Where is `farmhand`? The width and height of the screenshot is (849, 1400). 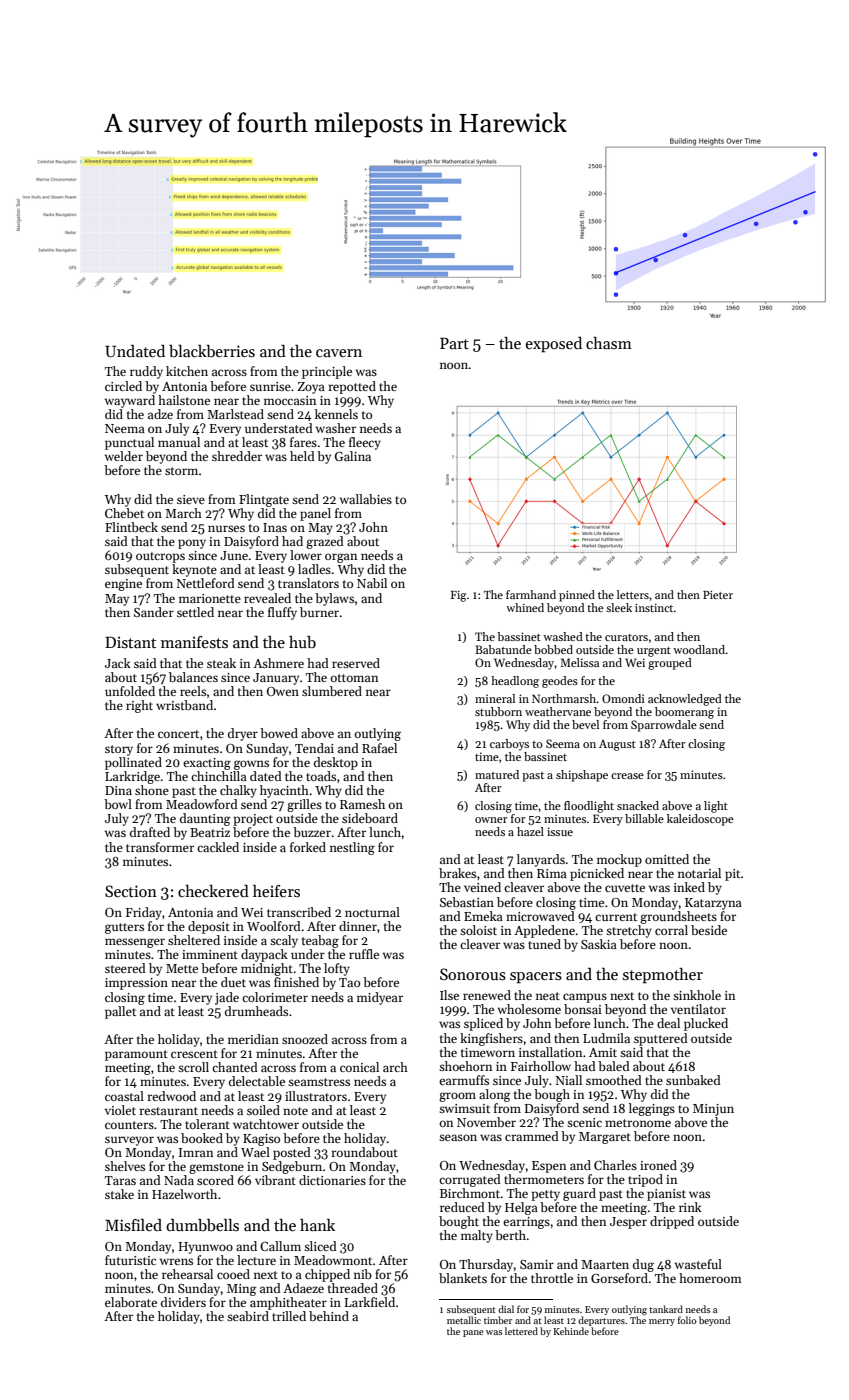 farmhand is located at coordinates (531, 594).
